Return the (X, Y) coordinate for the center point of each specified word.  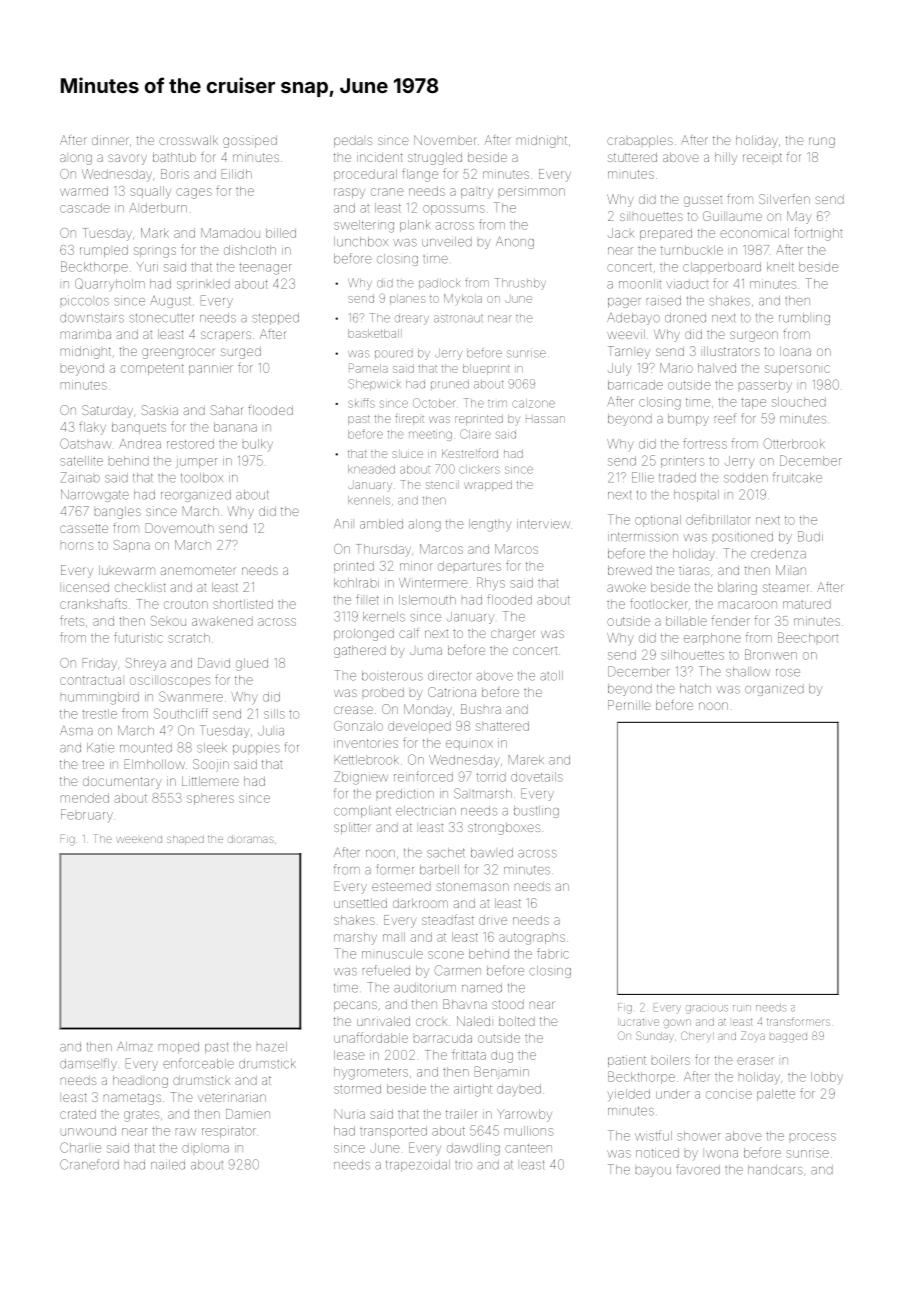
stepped (275, 319)
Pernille (629, 705)
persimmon (532, 191)
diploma (205, 1148)
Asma (76, 731)
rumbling (804, 319)
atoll (551, 676)
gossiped (250, 142)
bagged (788, 1038)
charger (513, 635)
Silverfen (784, 199)
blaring (737, 588)
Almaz (135, 1047)
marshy (355, 938)
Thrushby (520, 284)
